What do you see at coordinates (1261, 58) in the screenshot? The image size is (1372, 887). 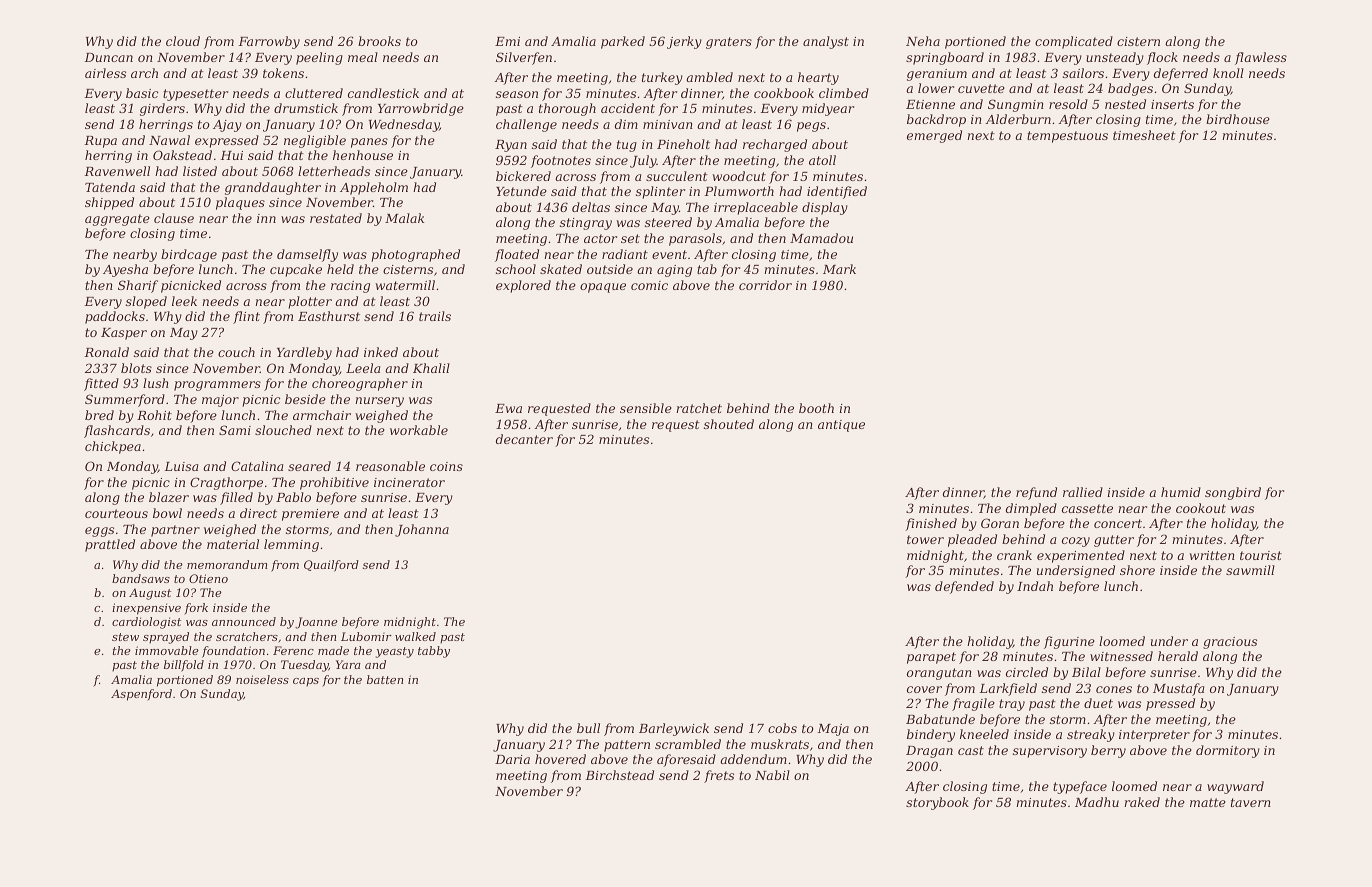 I see `flawless` at bounding box center [1261, 58].
